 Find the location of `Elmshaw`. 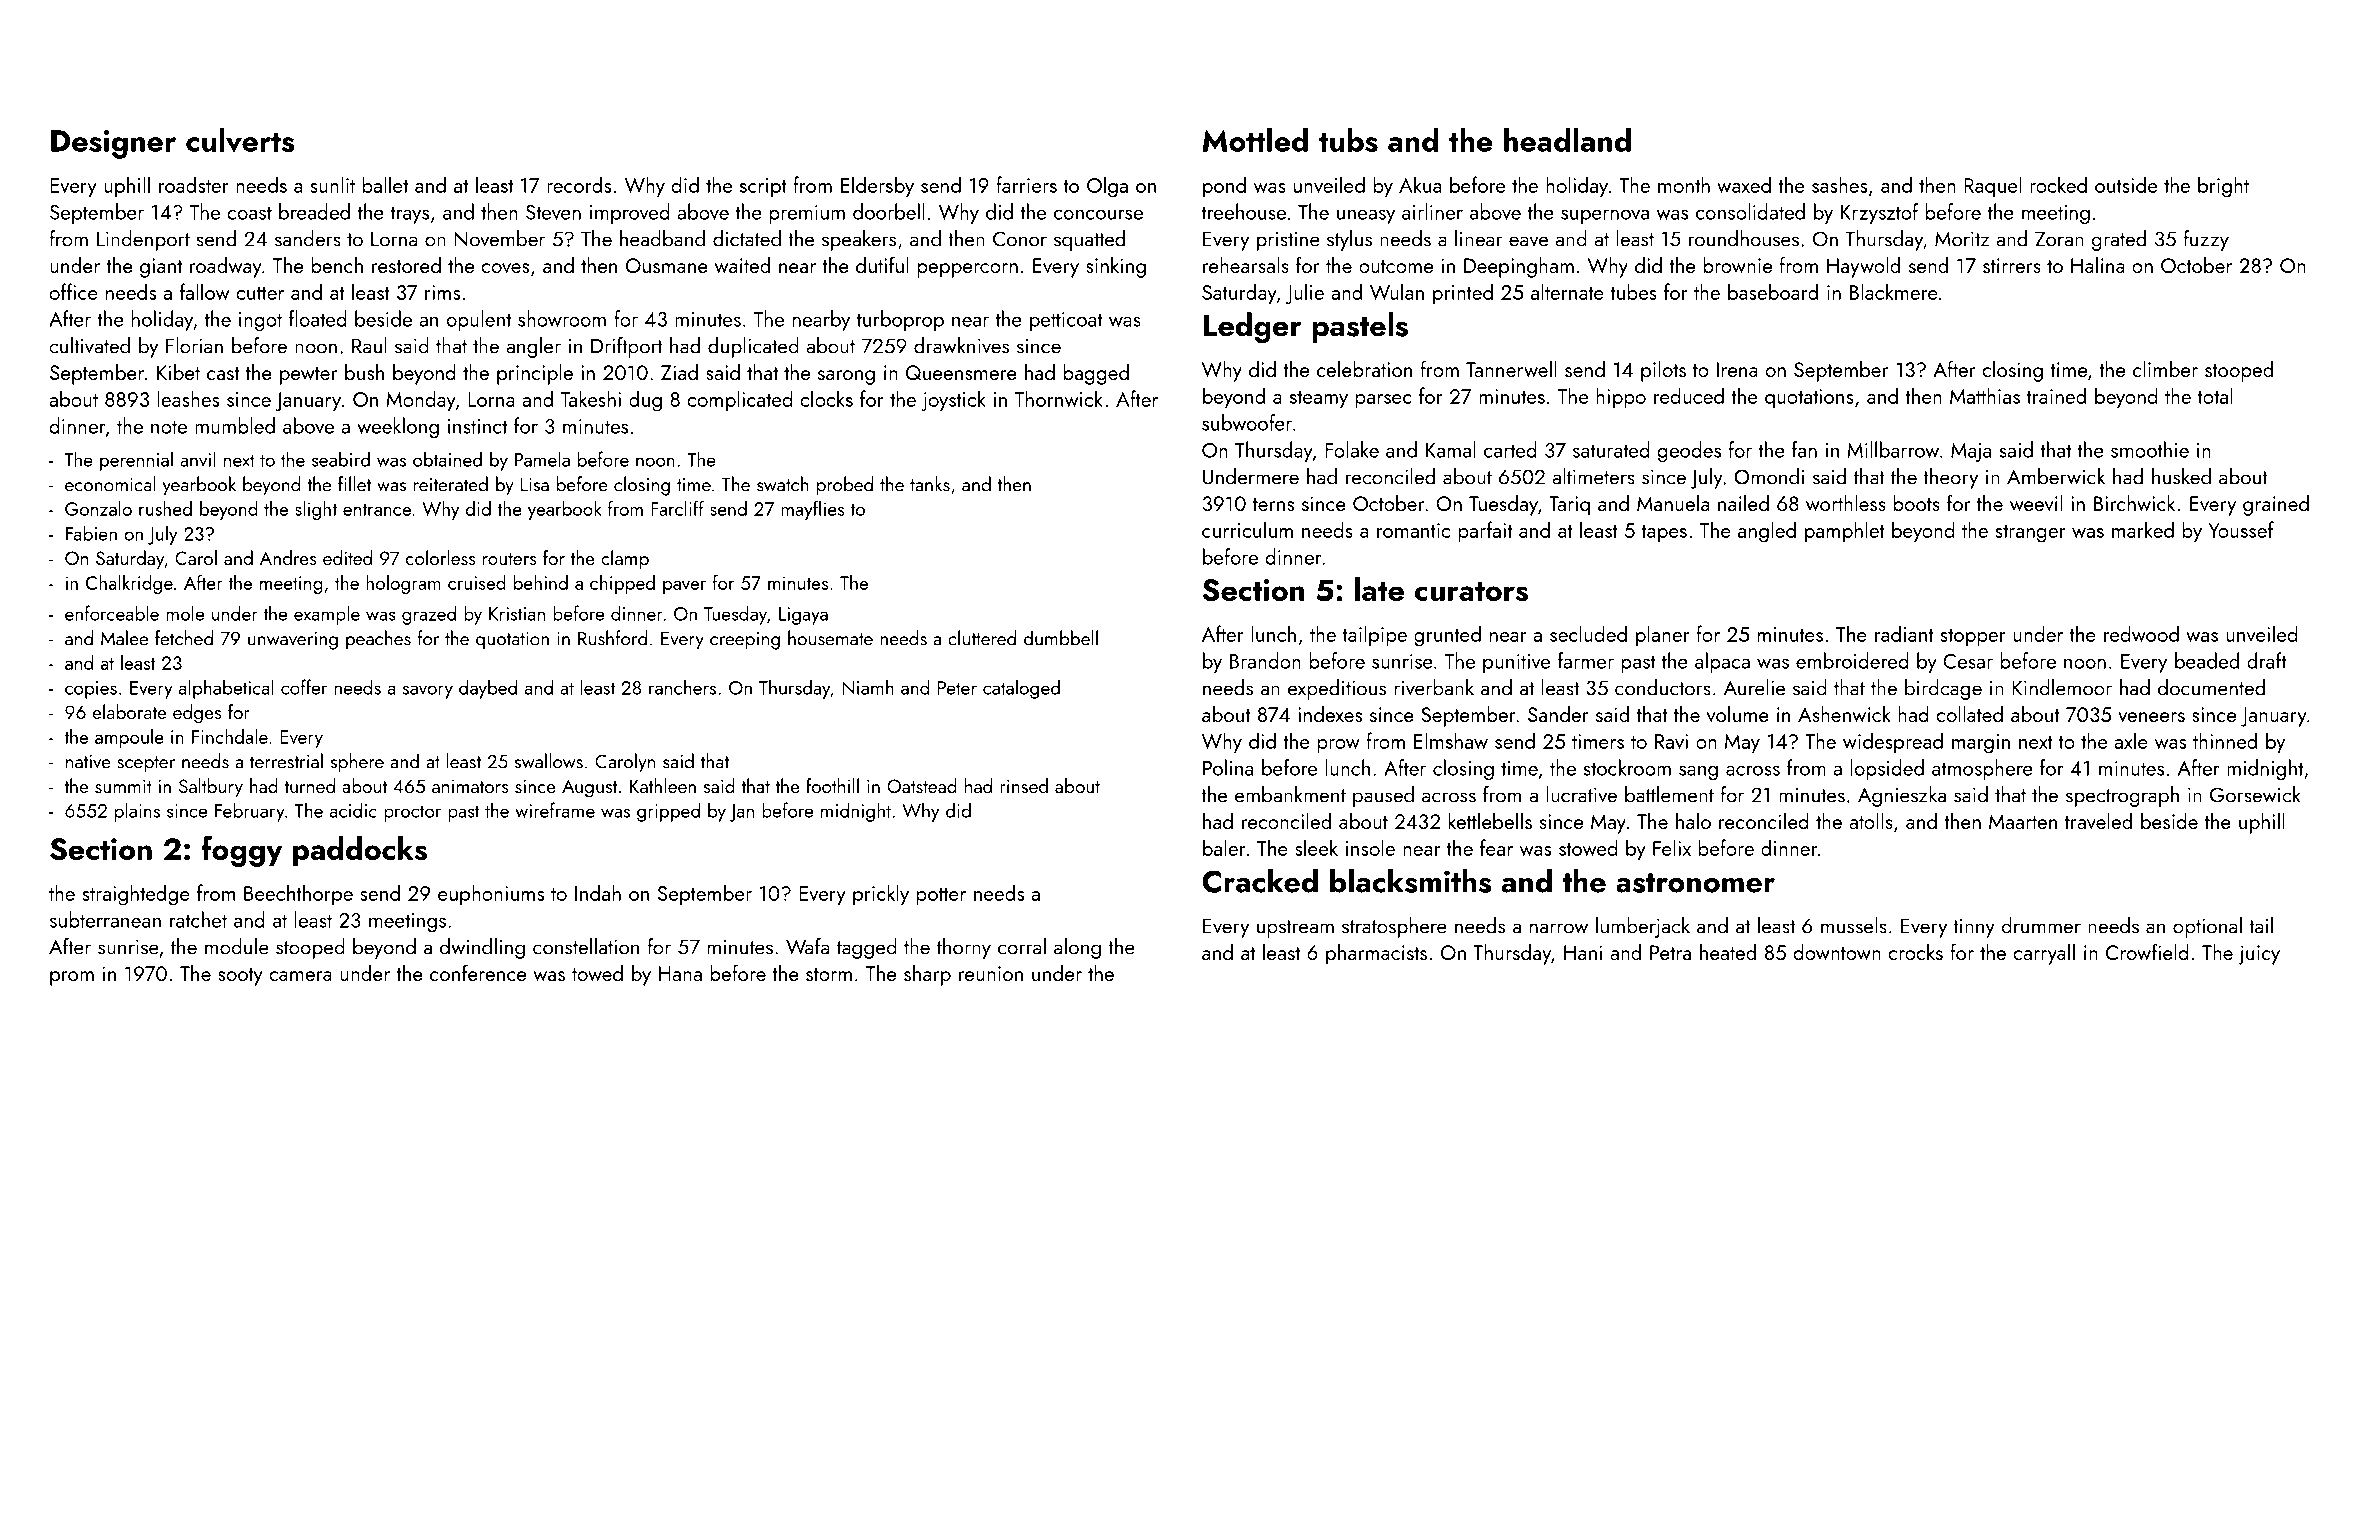

Elmshaw is located at coordinates (1451, 740).
